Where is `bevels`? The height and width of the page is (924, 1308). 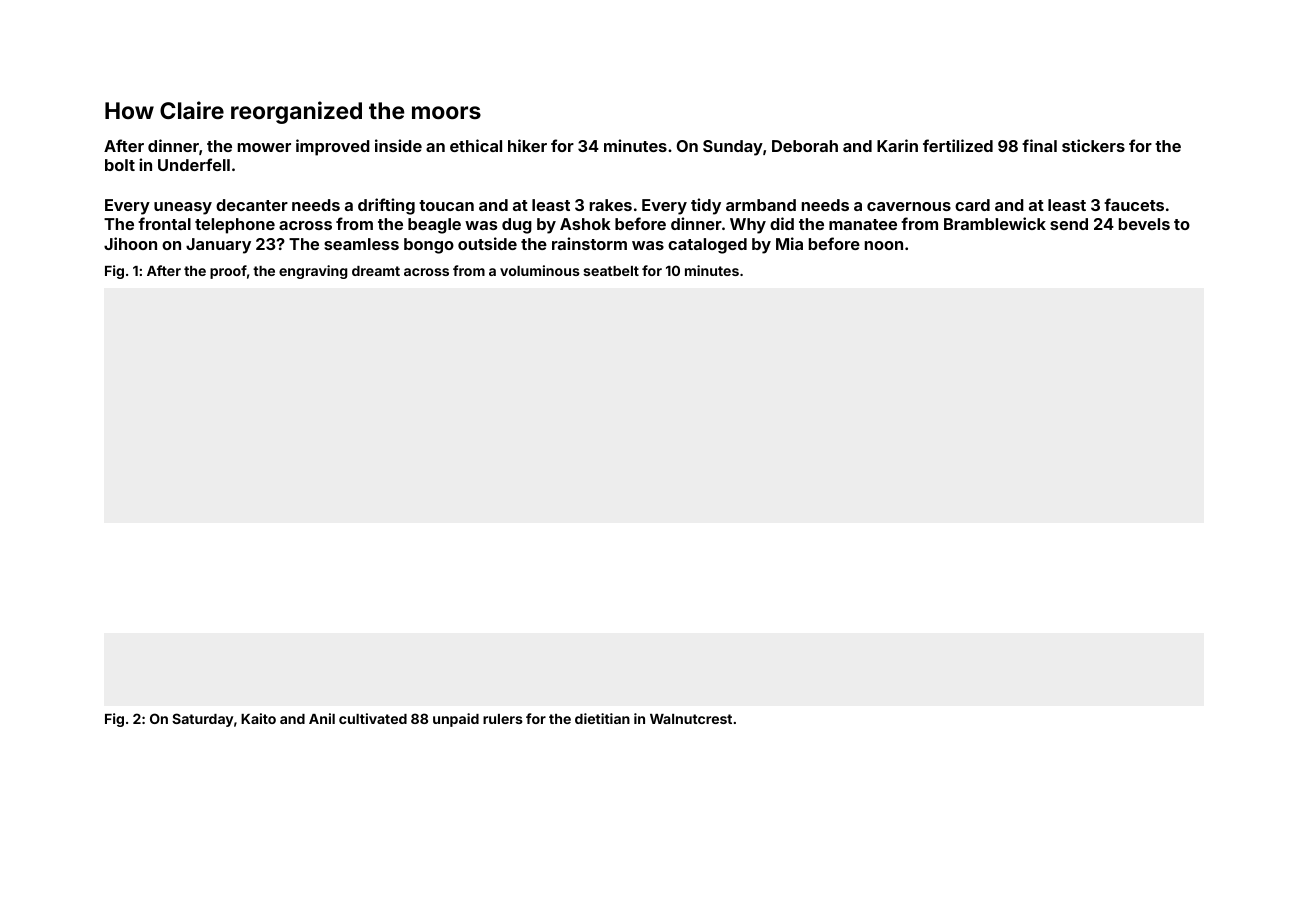
bevels is located at coordinates (1144, 224).
